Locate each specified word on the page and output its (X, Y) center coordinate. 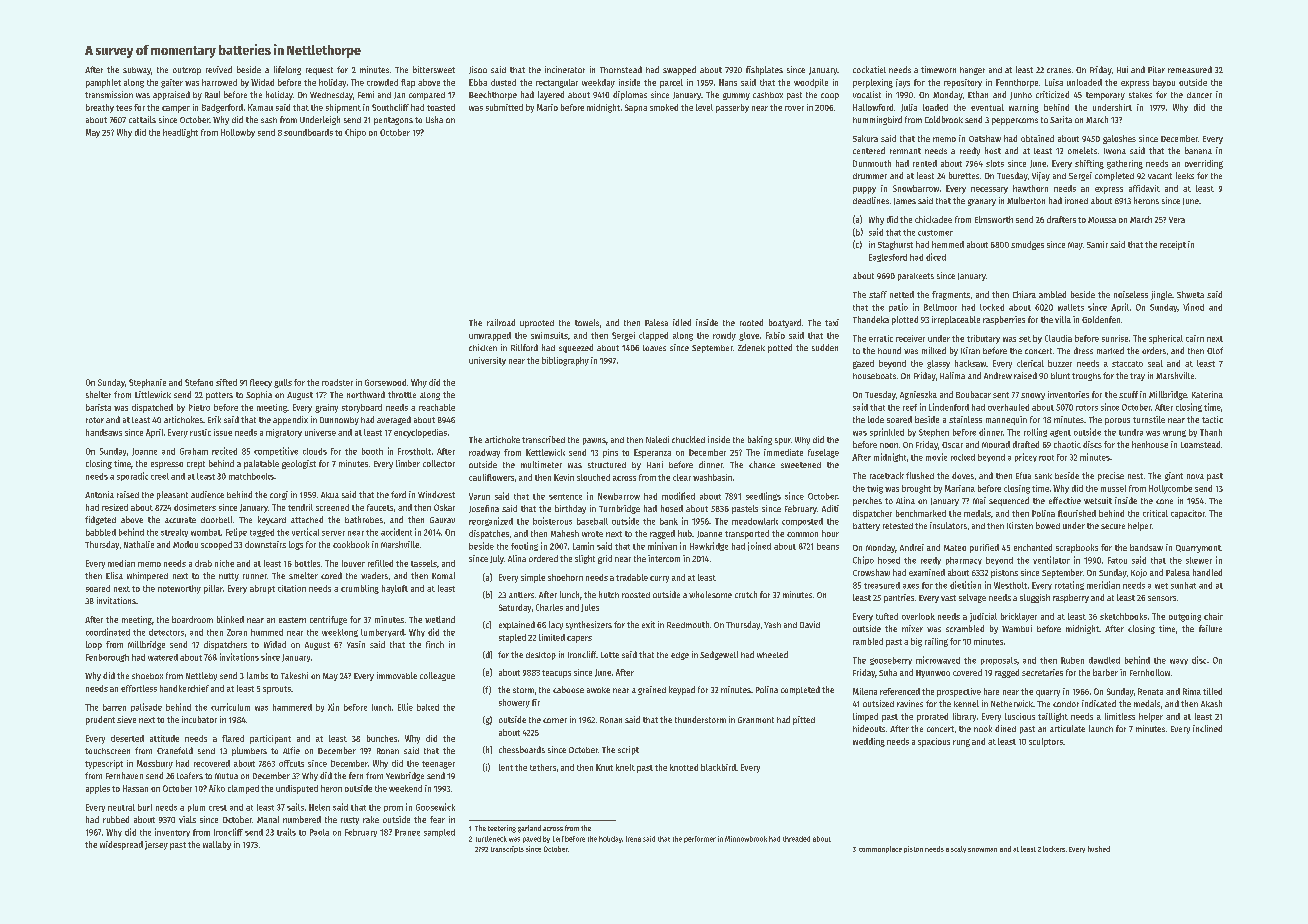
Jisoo (478, 70)
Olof (1215, 350)
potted (780, 348)
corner (555, 720)
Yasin (356, 644)
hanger (972, 71)
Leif (558, 839)
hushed (1099, 849)
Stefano (199, 382)
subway (137, 71)
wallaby (217, 845)
